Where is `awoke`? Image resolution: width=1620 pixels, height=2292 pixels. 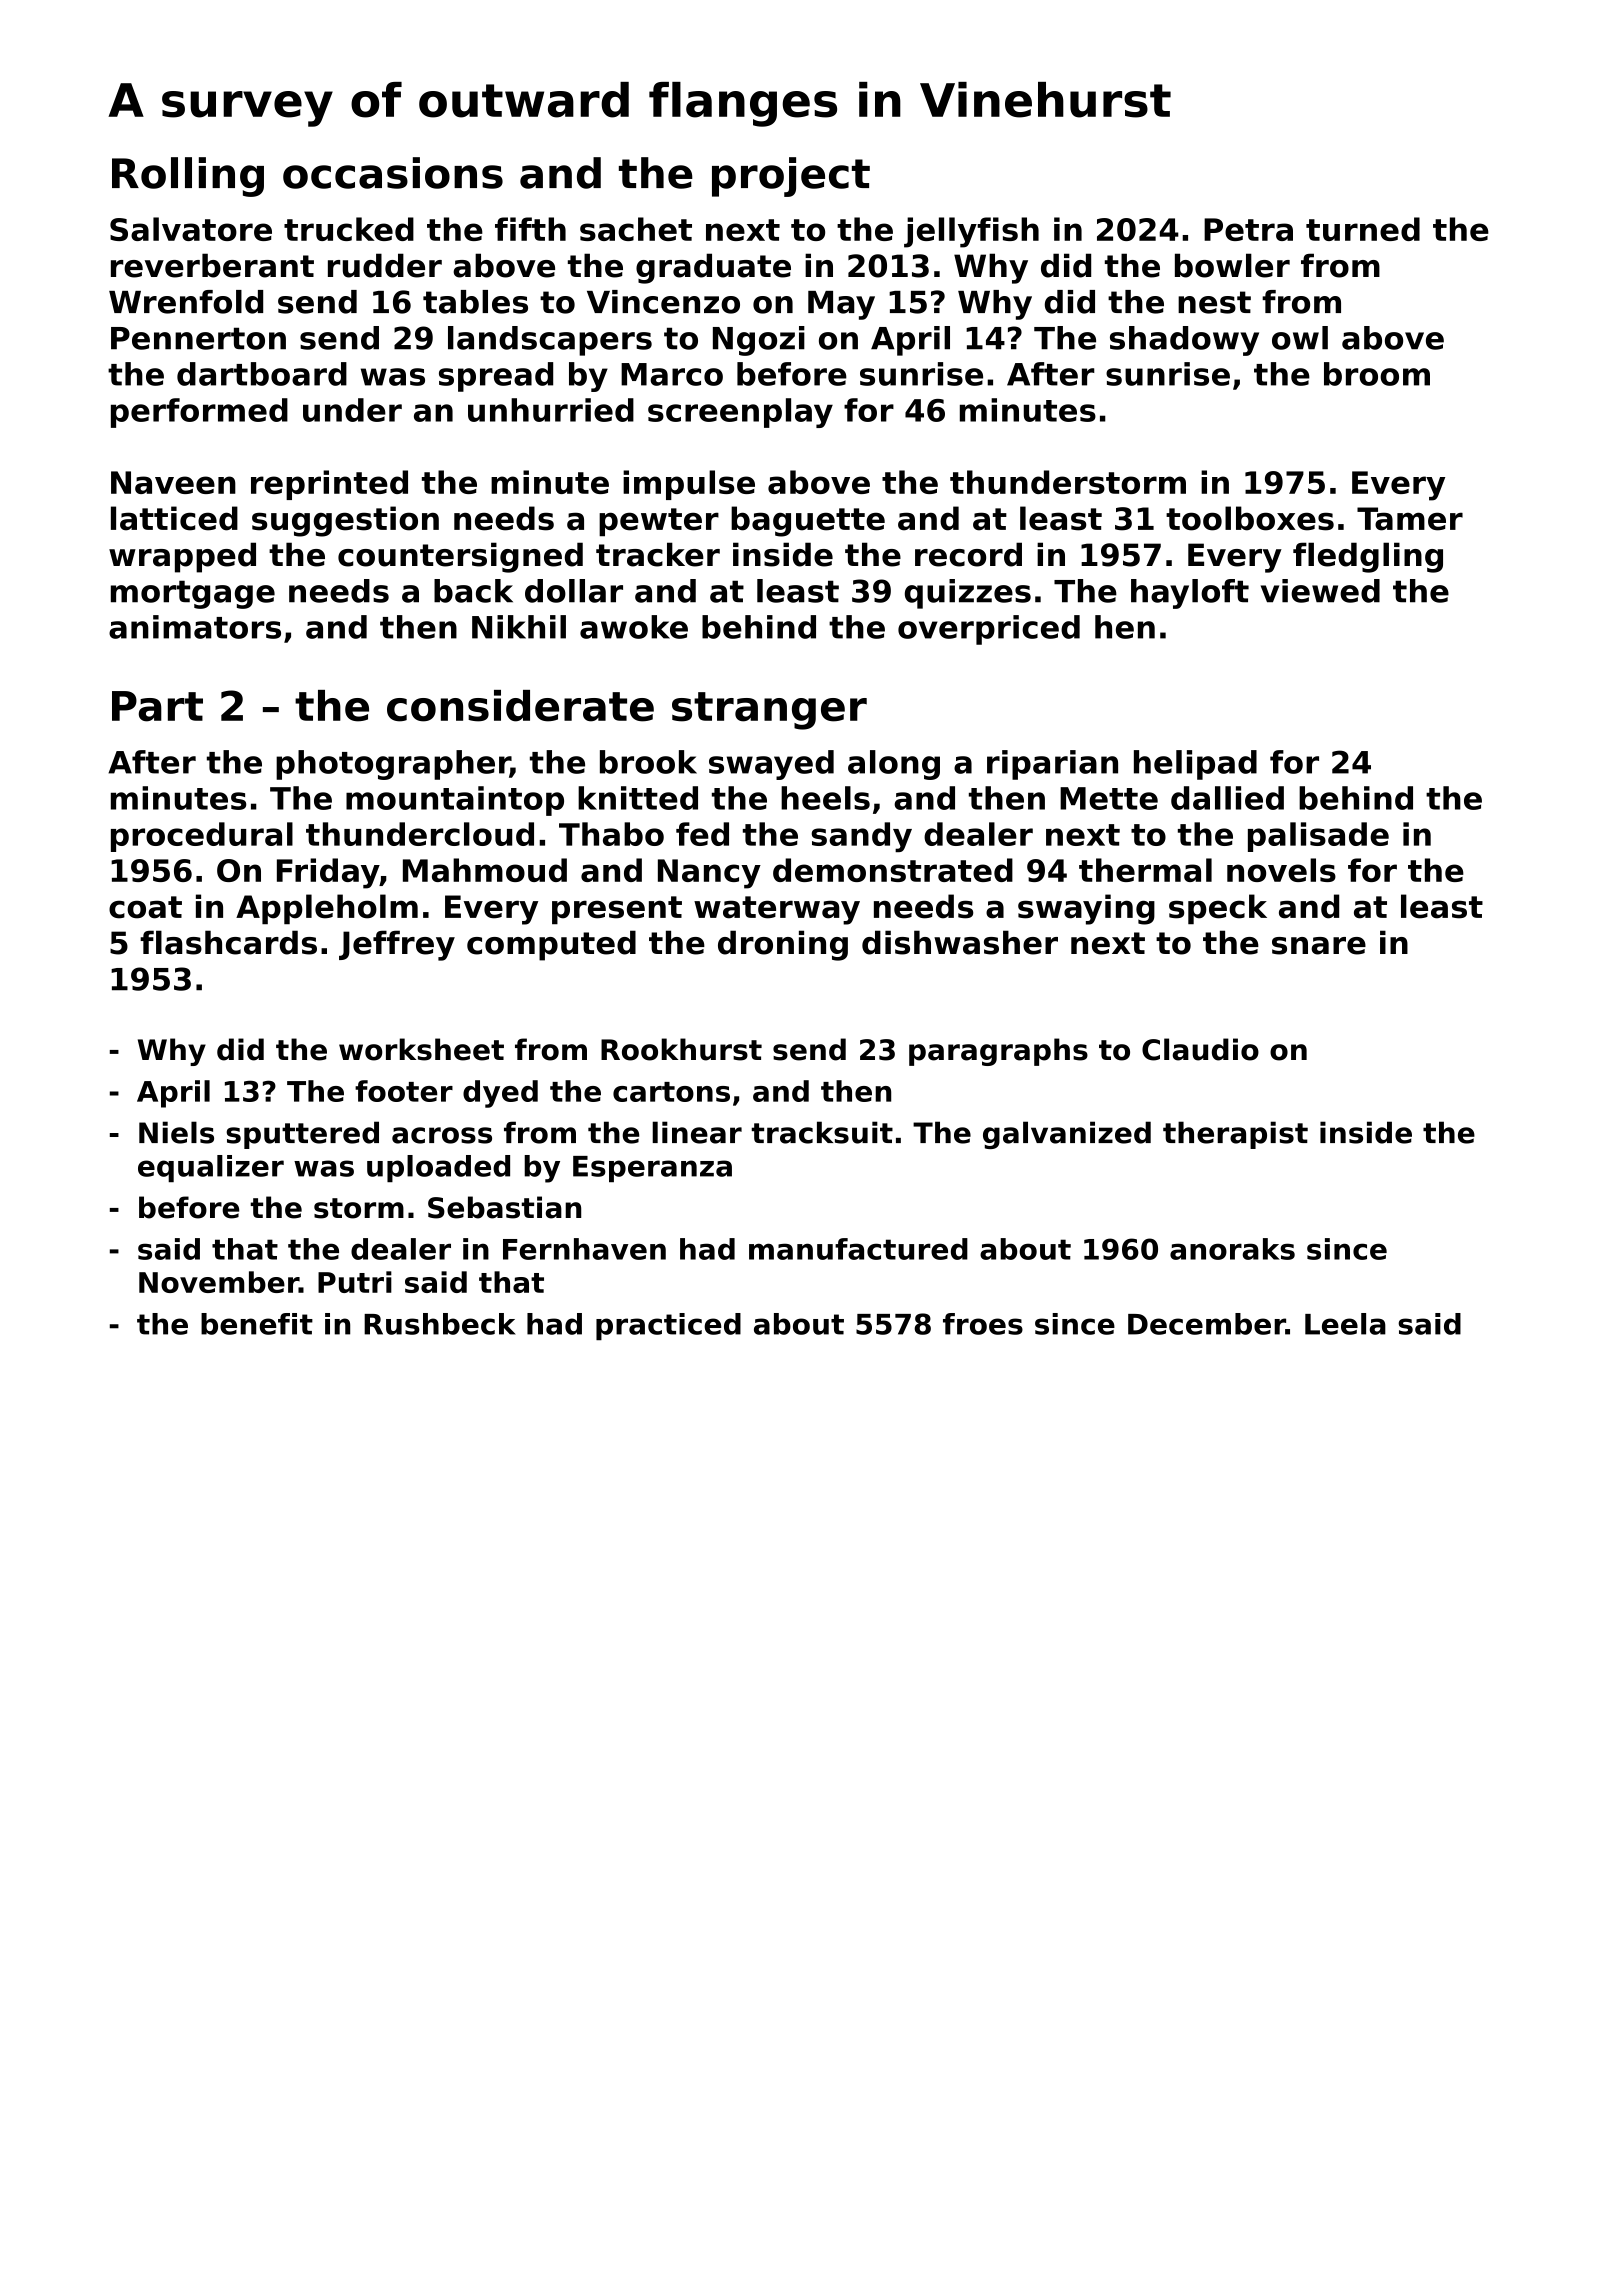
awoke is located at coordinates (634, 627).
